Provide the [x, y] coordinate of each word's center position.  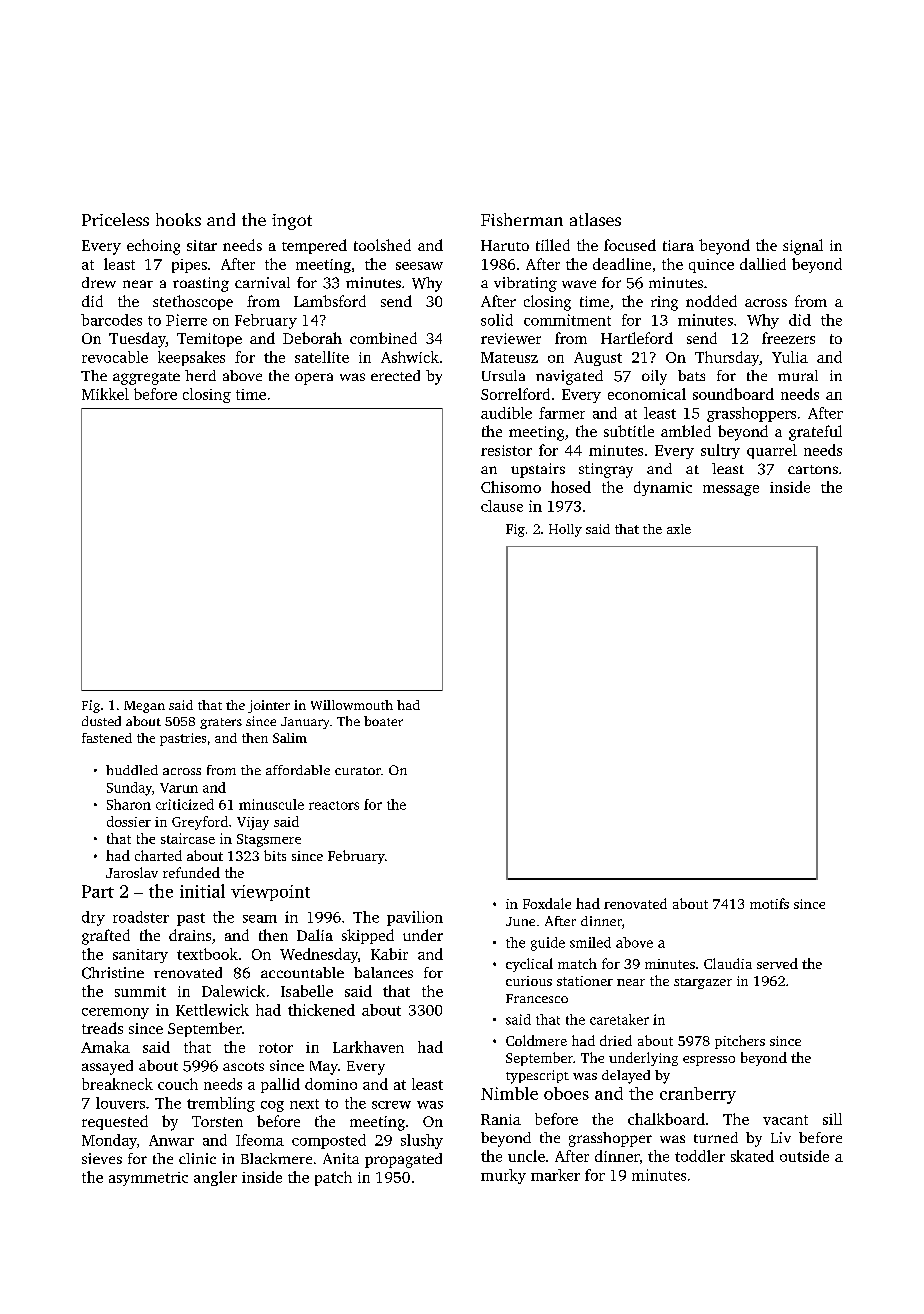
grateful [815, 433]
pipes [189, 266]
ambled [686, 431]
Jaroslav [132, 872]
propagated [403, 1160]
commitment [567, 320]
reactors [334, 805]
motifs [769, 903]
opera [314, 379]
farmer [562, 413]
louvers [120, 1103]
